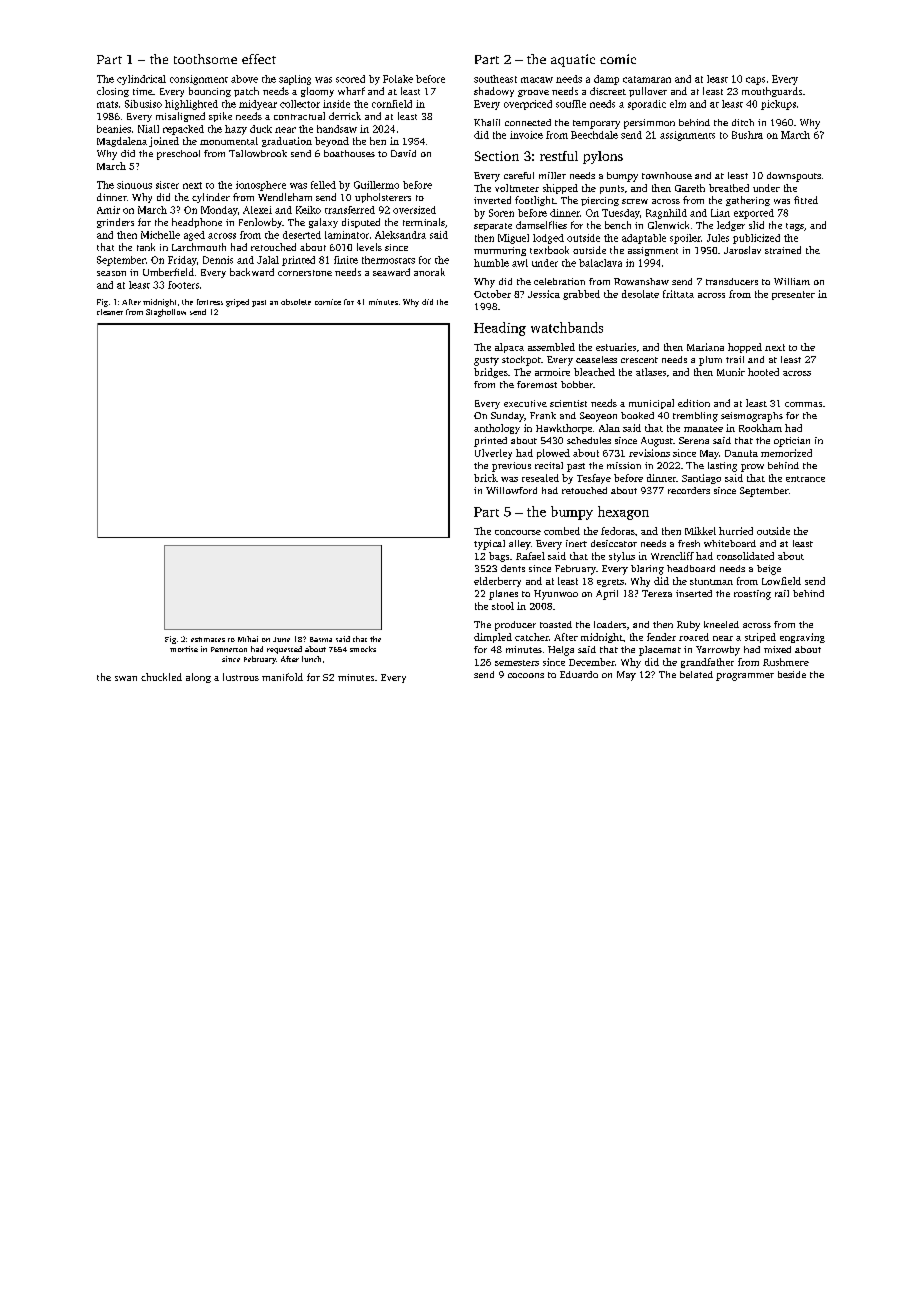  What do you see at coordinates (305, 273) in the screenshot?
I see `cornerstone` at bounding box center [305, 273].
